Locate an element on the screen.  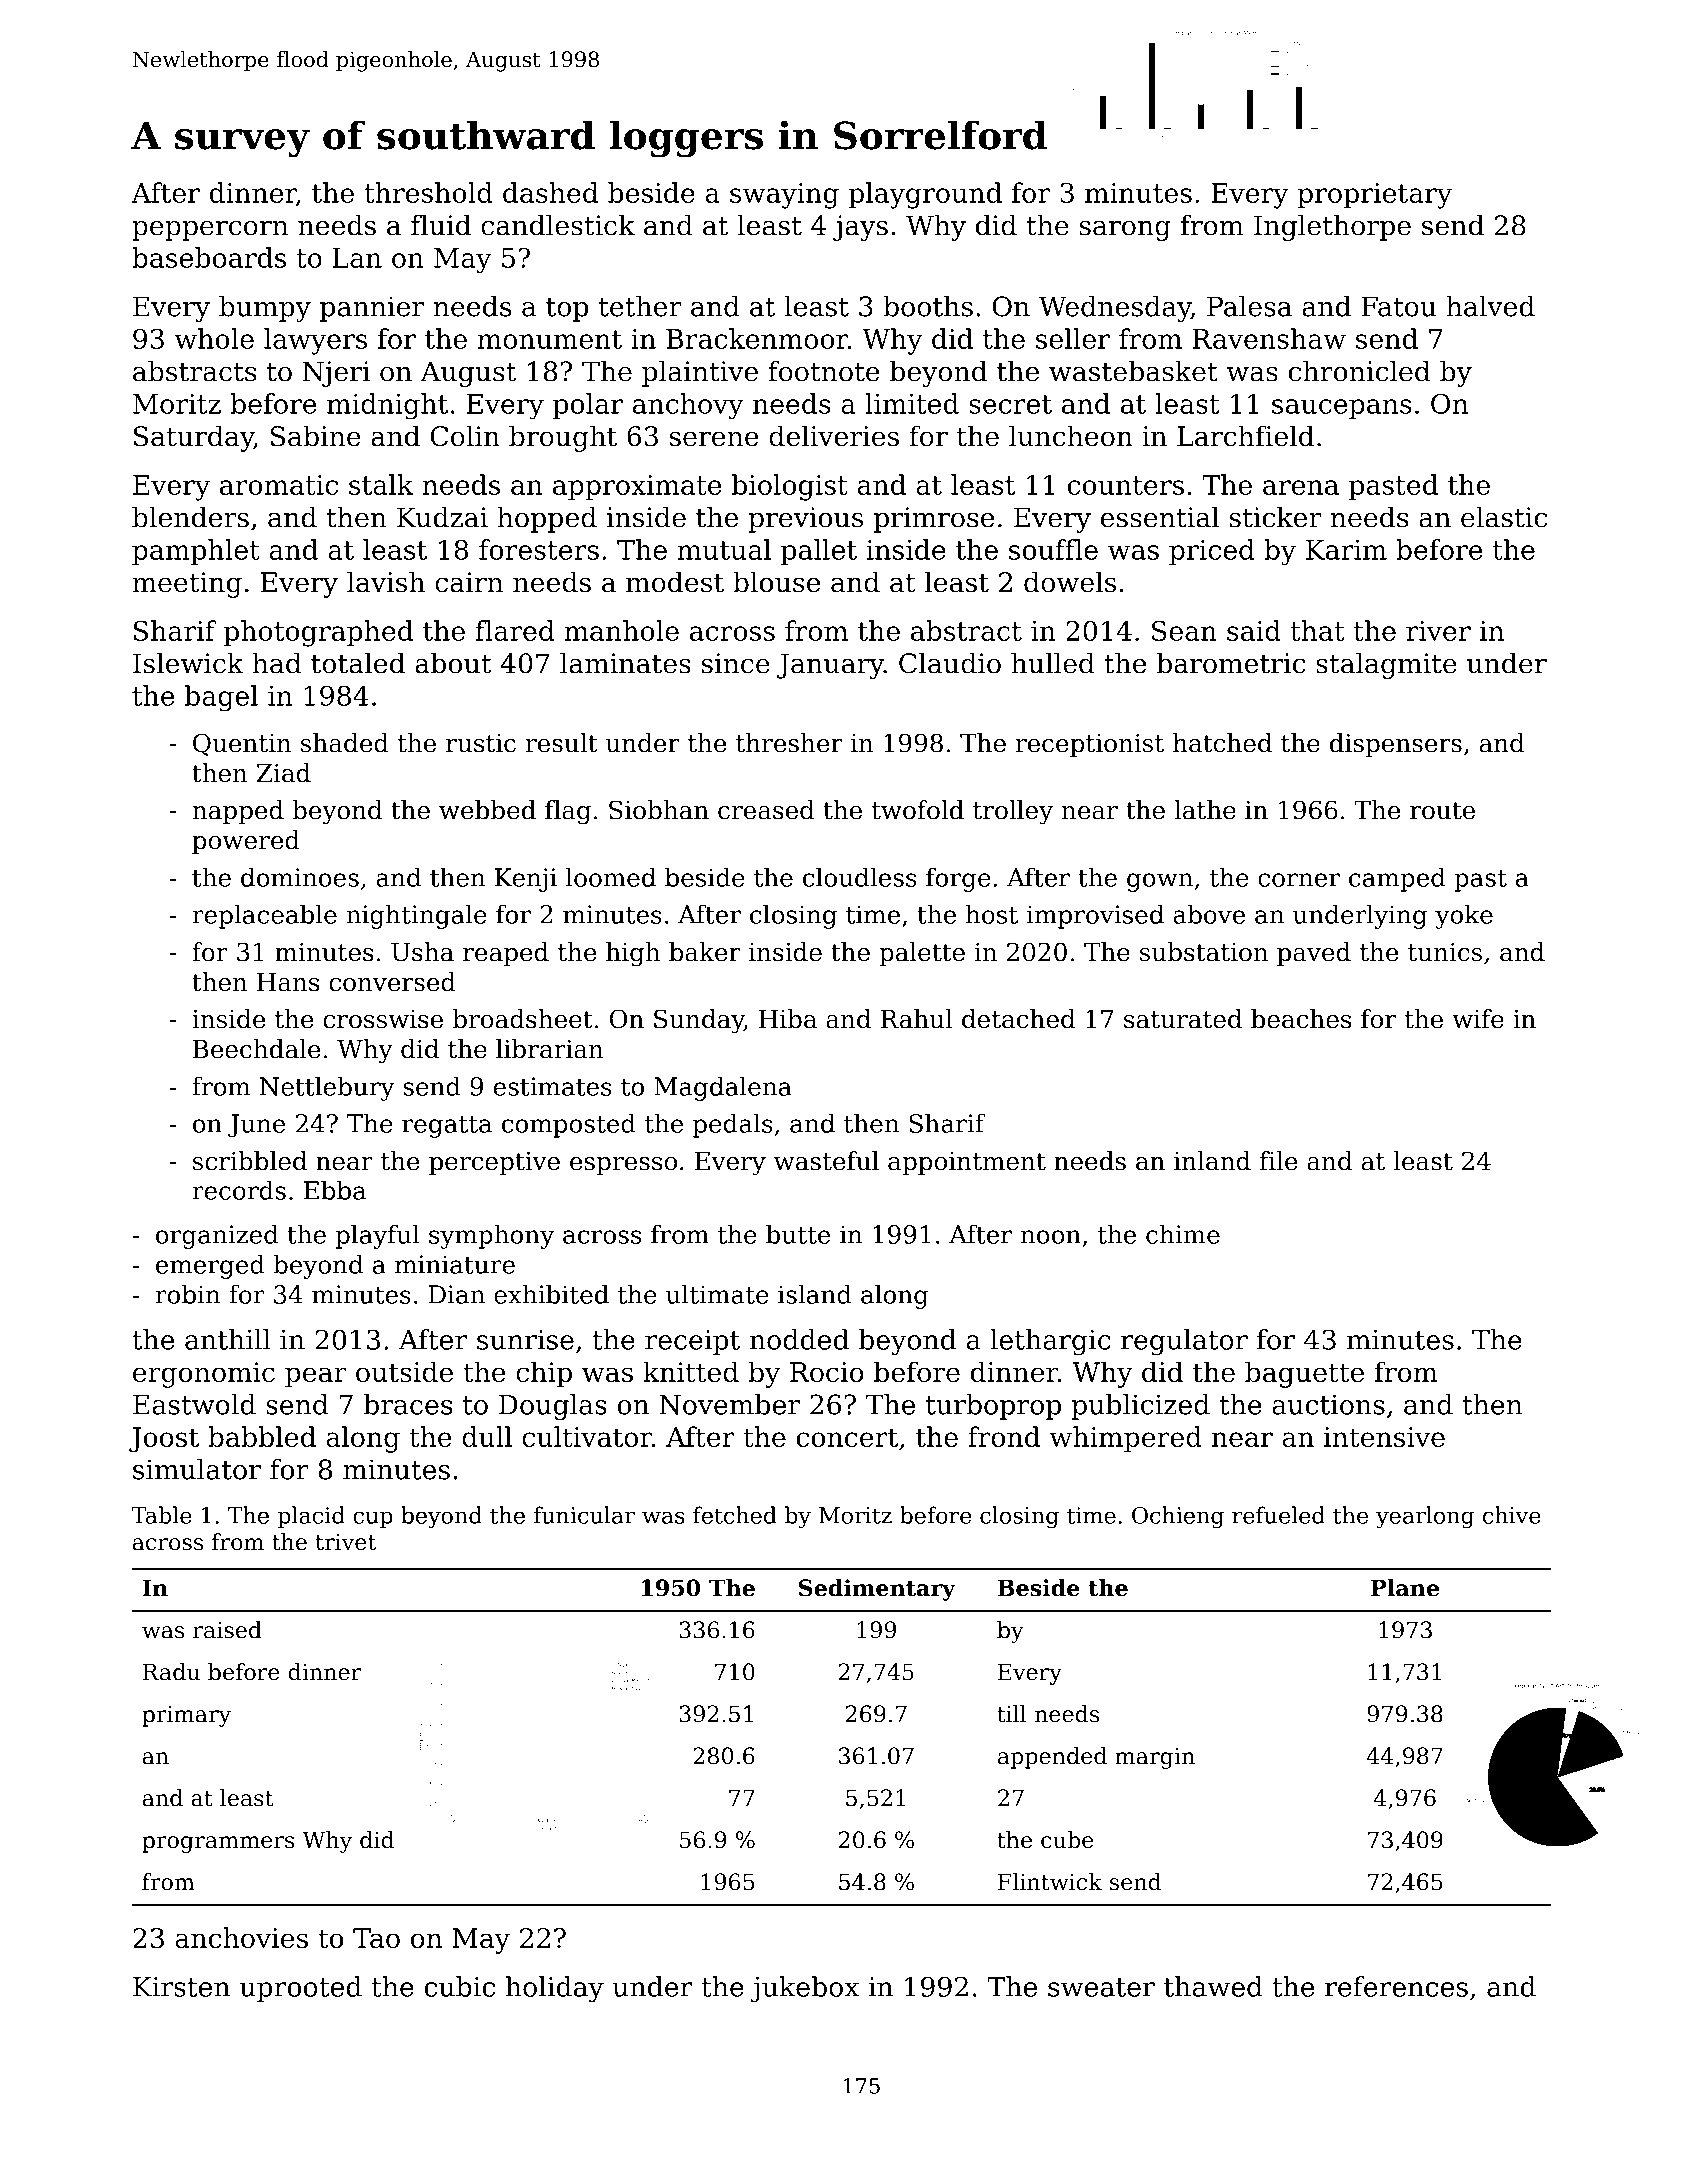
aromatic is located at coordinates (279, 485).
